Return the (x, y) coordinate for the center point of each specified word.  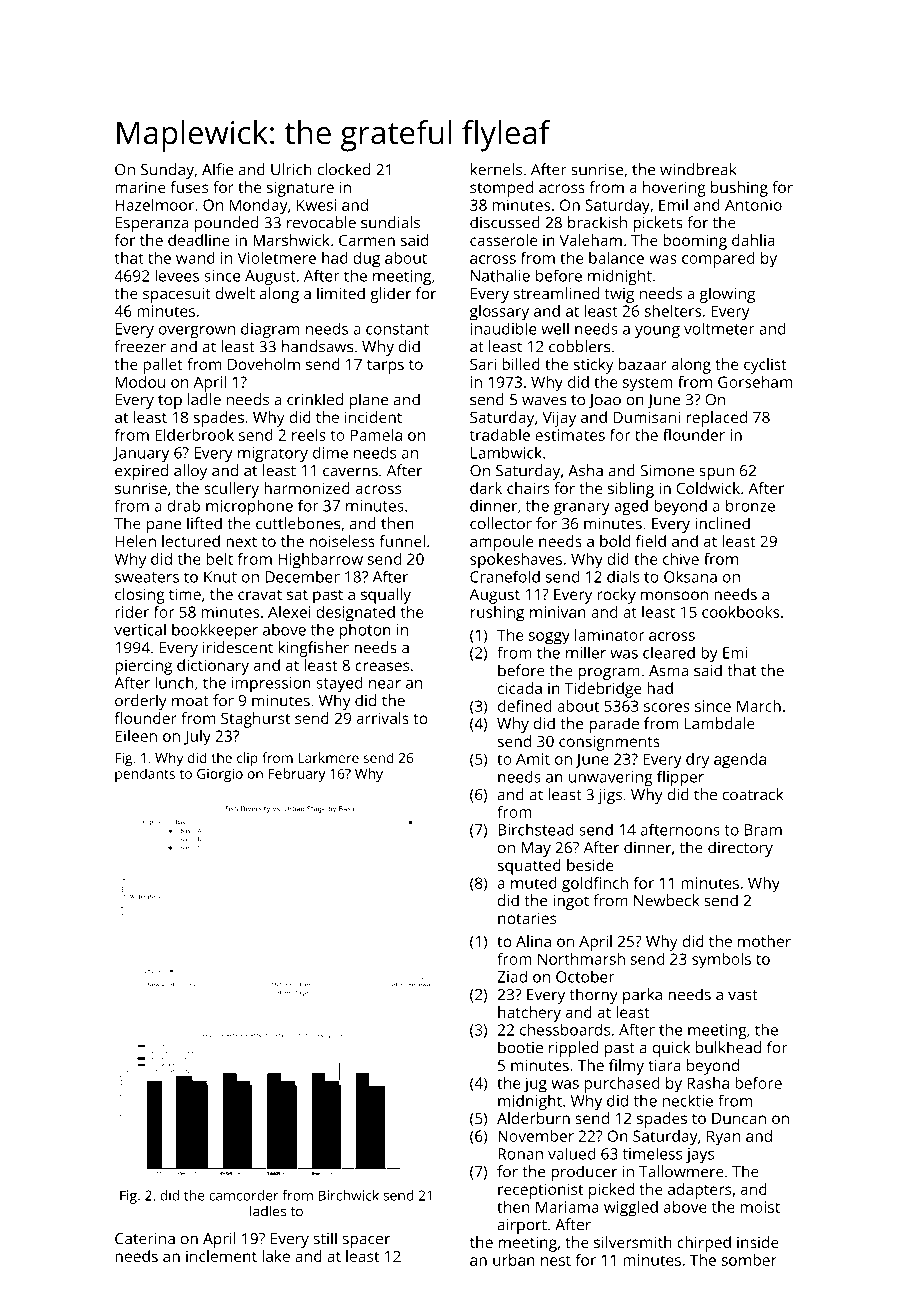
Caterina (145, 1239)
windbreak (698, 169)
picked (611, 1191)
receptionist (540, 1191)
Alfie (217, 169)
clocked (343, 169)
